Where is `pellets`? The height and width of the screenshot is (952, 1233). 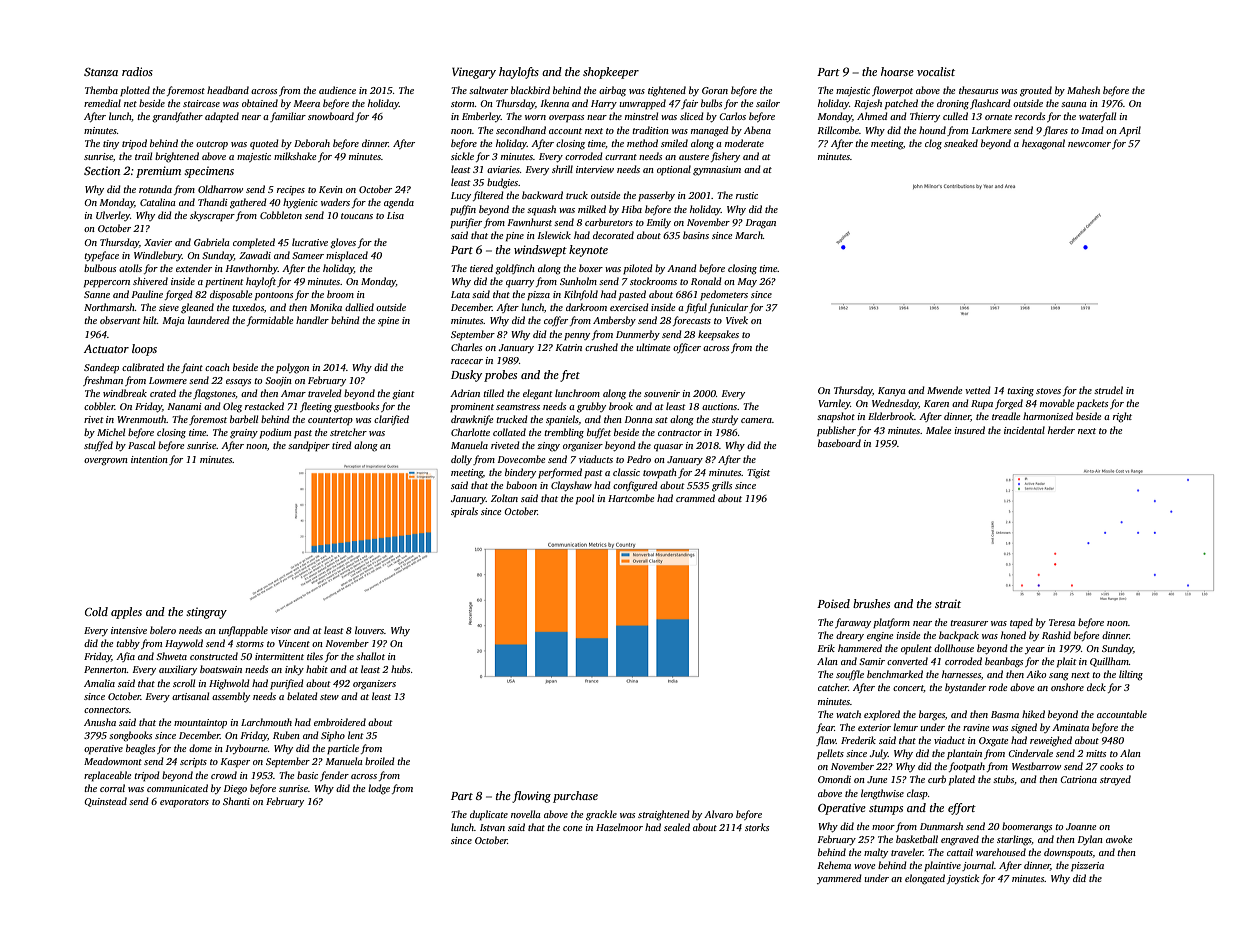
pellets is located at coordinates (830, 754).
